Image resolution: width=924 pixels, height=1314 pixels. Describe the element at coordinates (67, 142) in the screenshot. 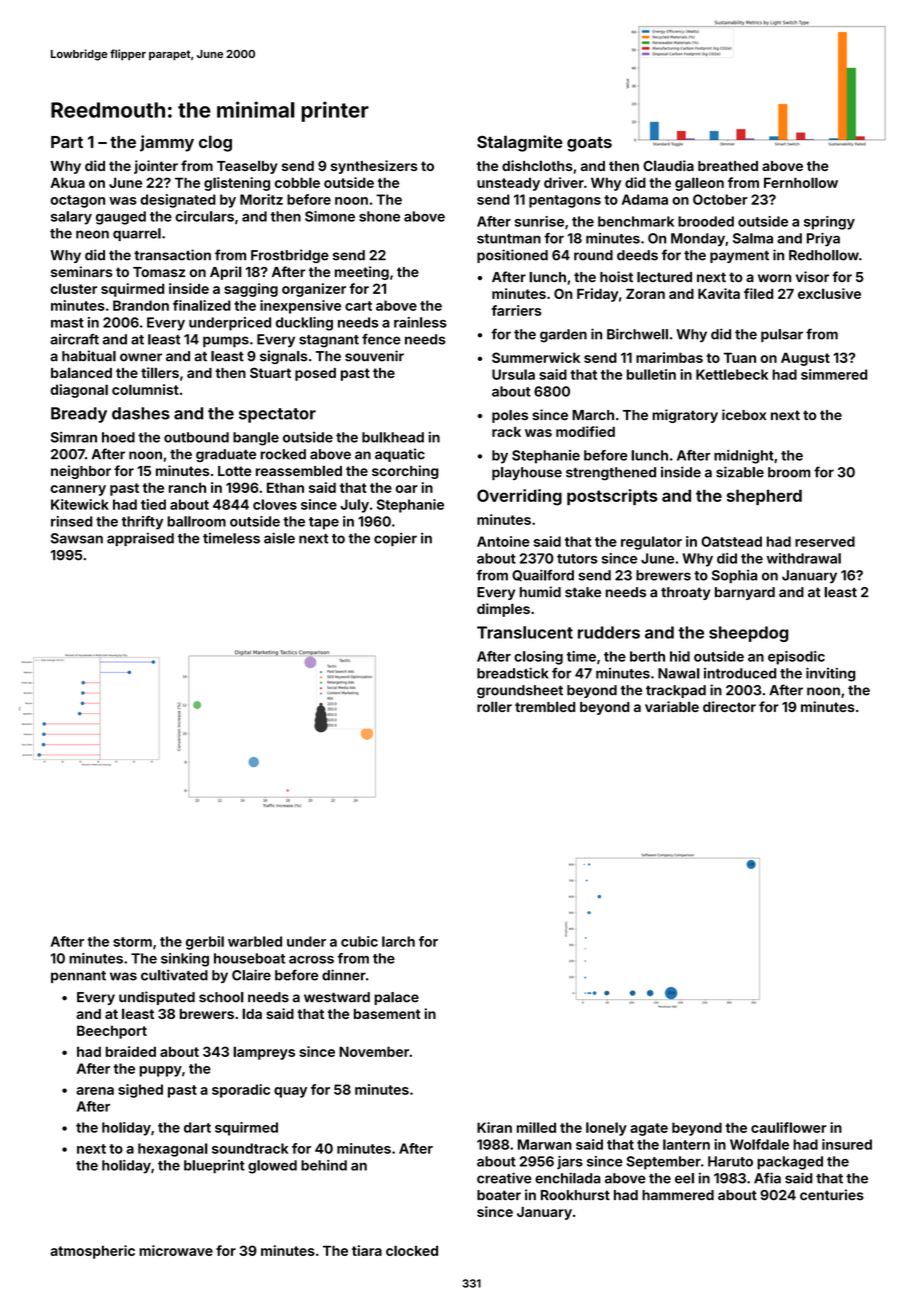

I see `Part` at that location.
